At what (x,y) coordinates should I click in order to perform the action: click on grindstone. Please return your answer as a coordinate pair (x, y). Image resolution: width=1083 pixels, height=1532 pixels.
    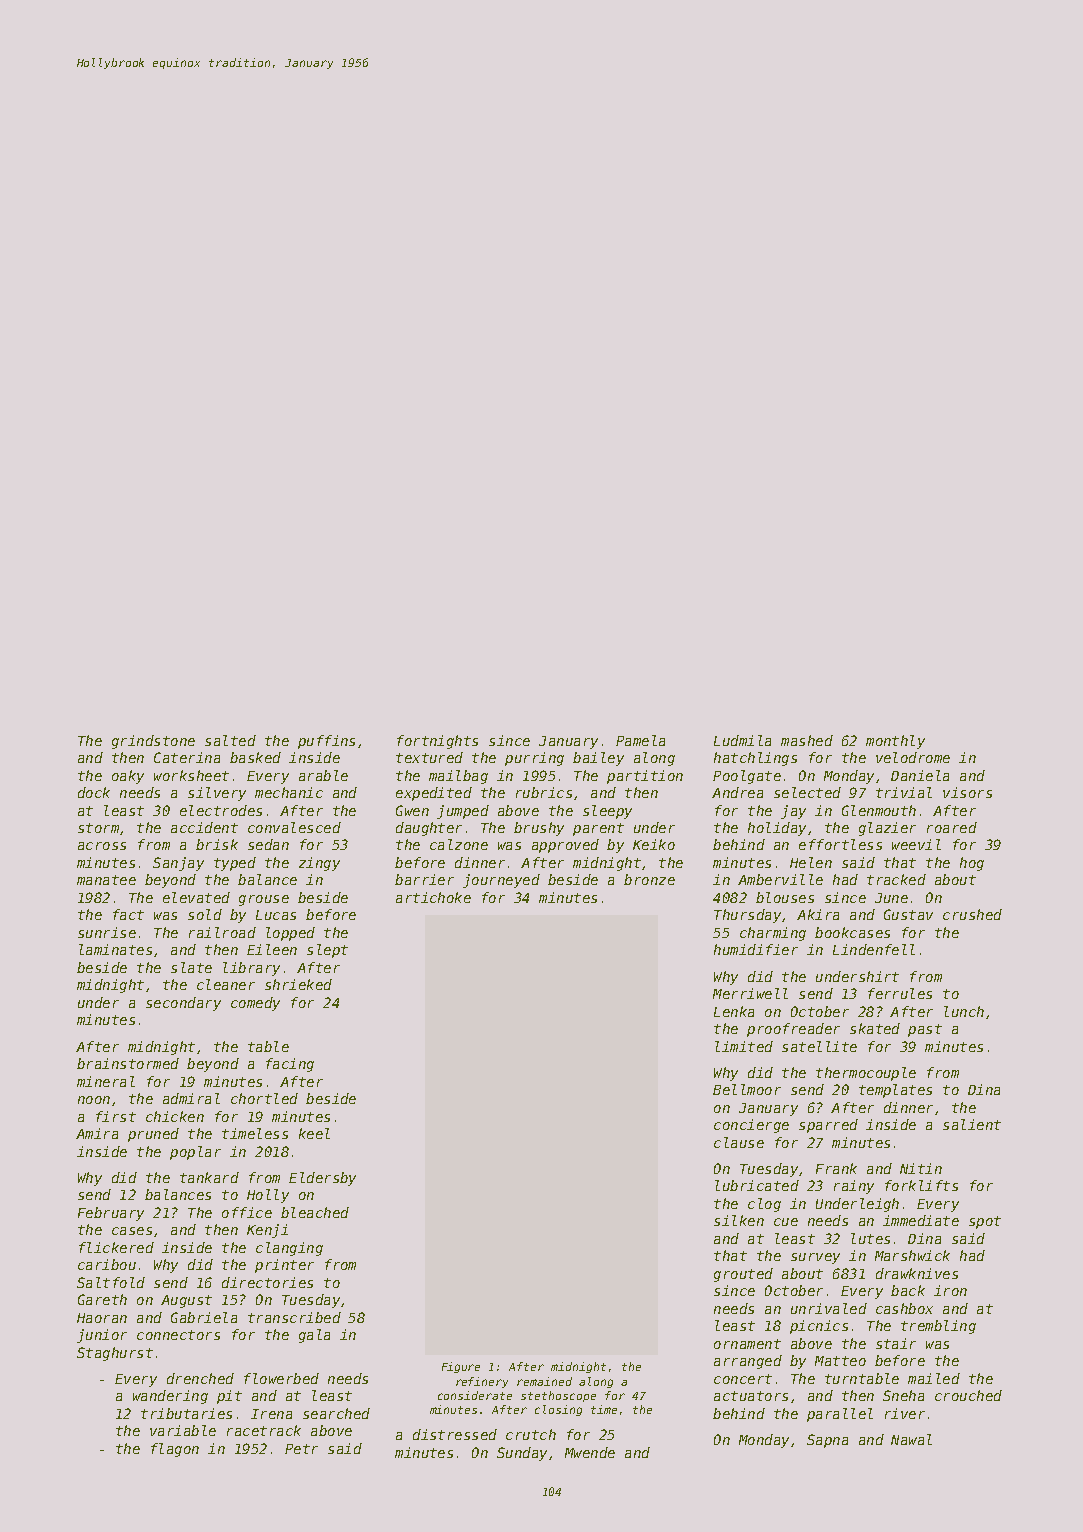
    Looking at the image, I should click on (153, 742).
